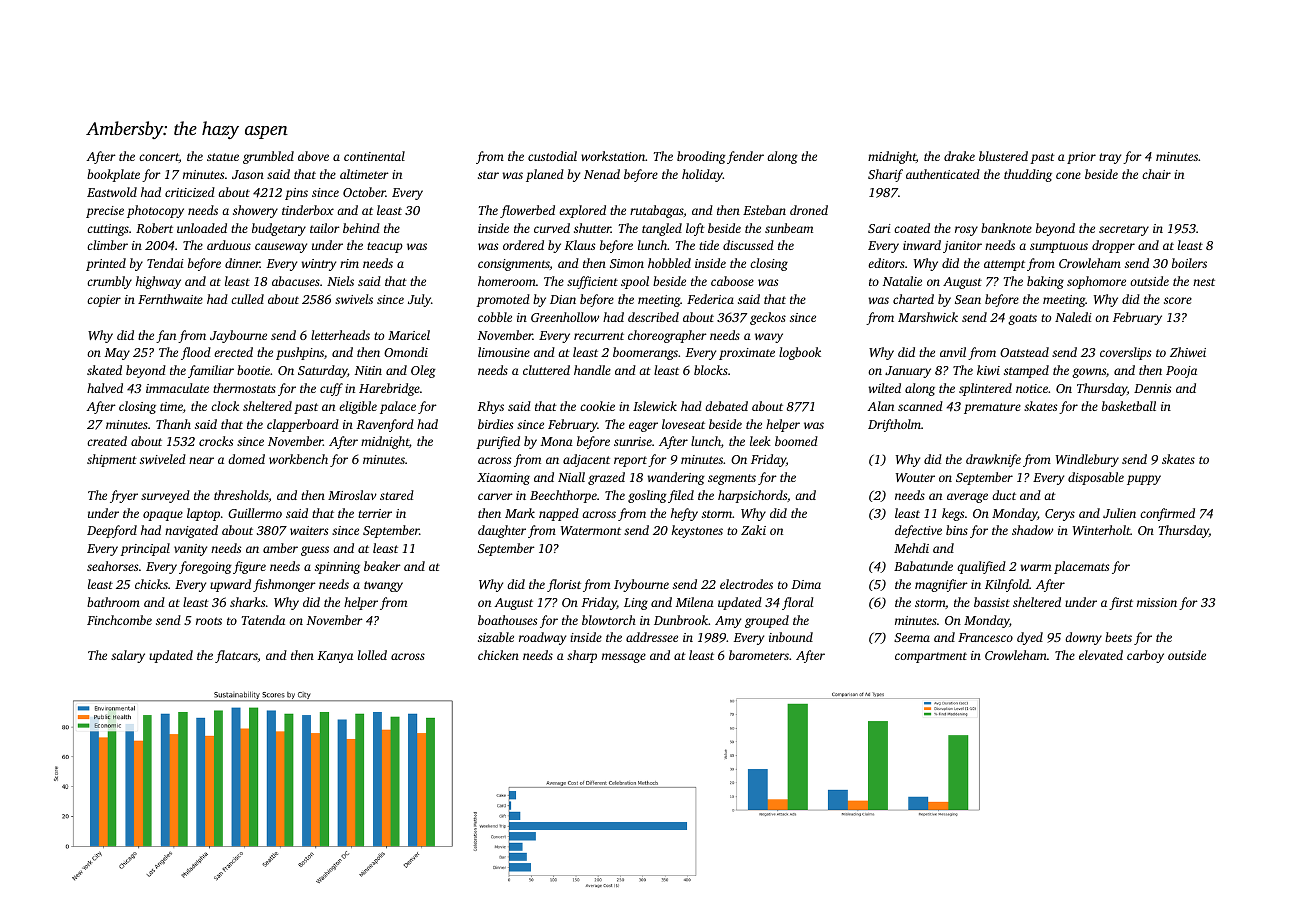 Image resolution: width=1308 pixels, height=924 pixels. What do you see at coordinates (166, 336) in the screenshot?
I see `fan` at bounding box center [166, 336].
